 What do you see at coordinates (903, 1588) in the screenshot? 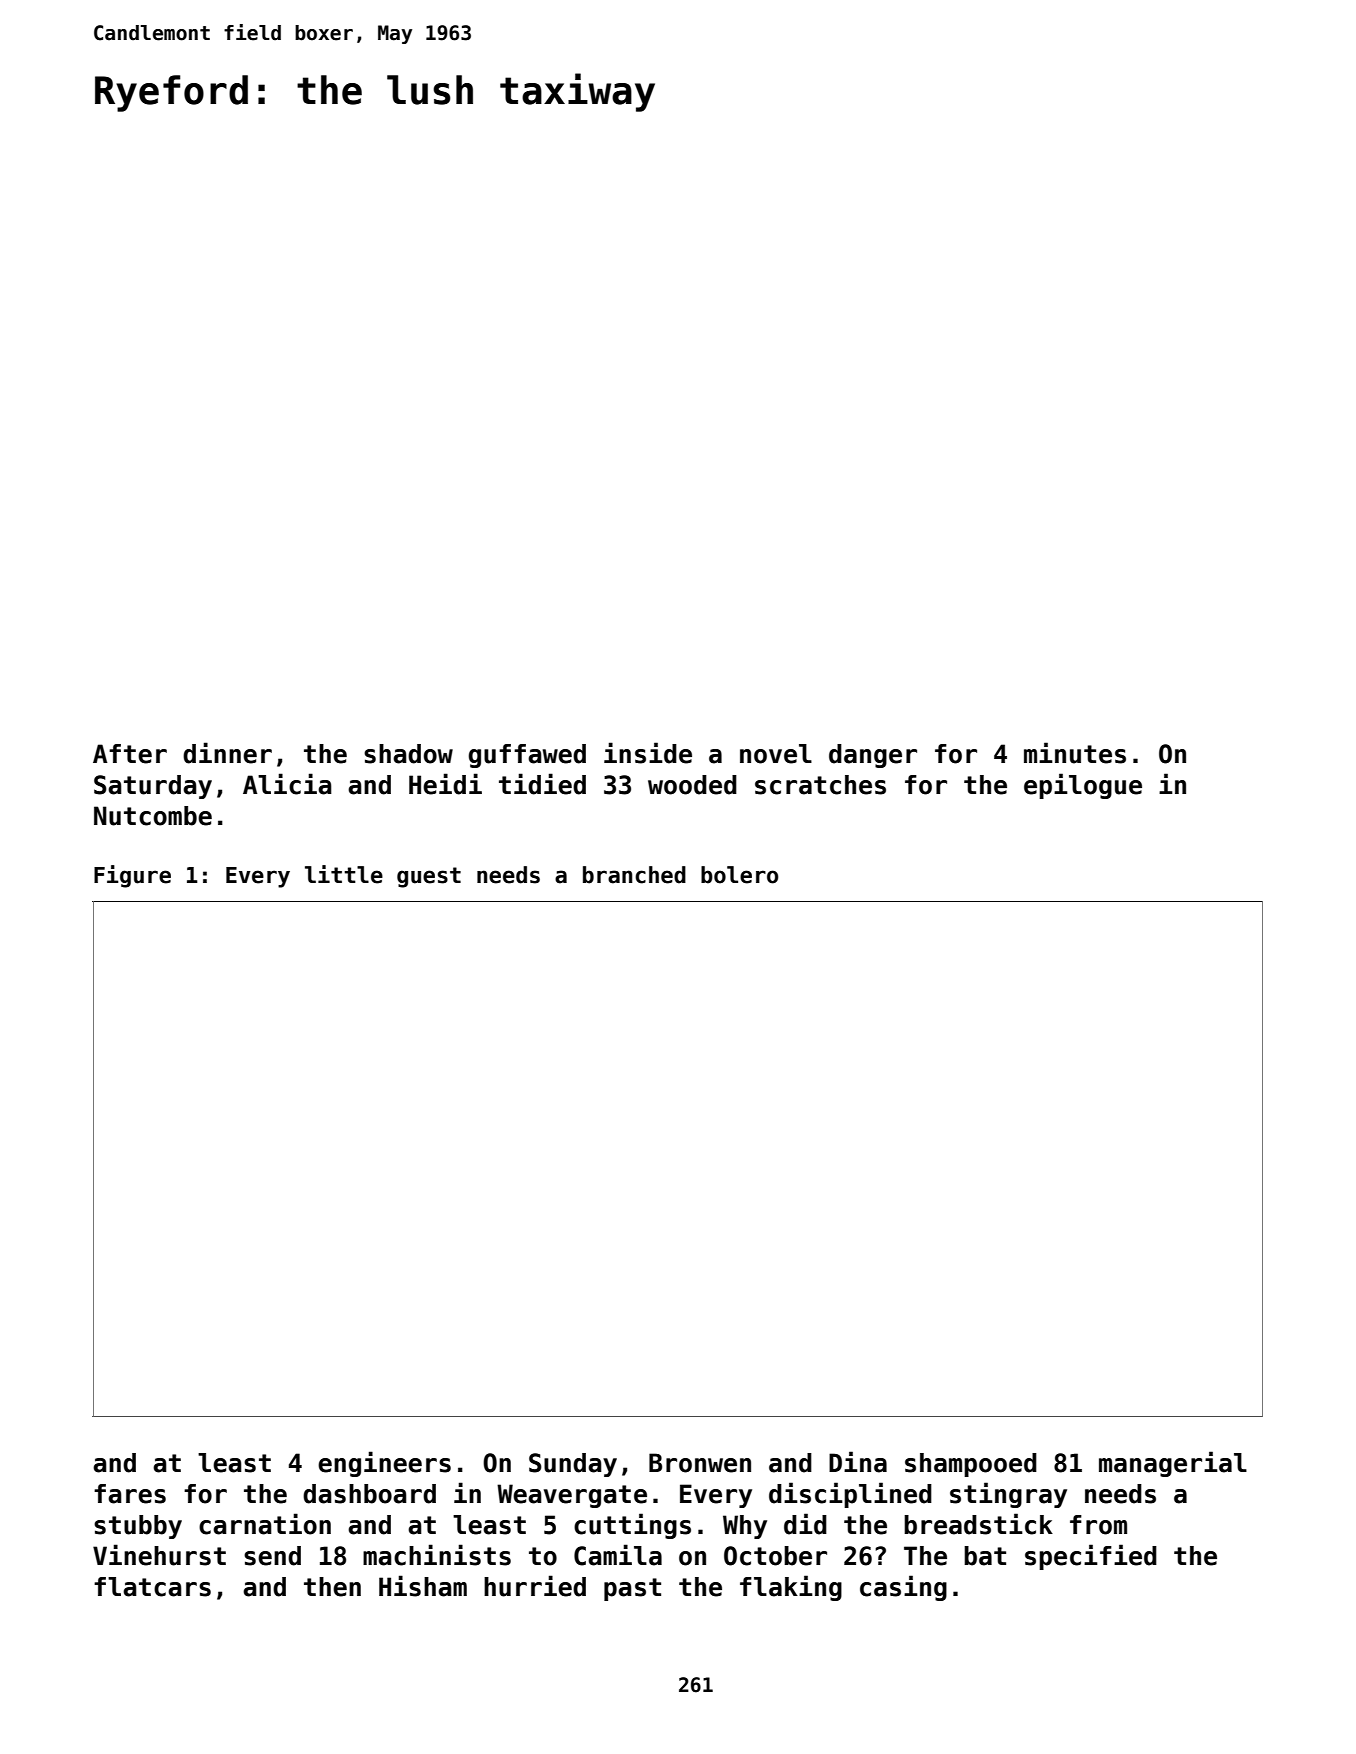
I see `casing` at bounding box center [903, 1588].
